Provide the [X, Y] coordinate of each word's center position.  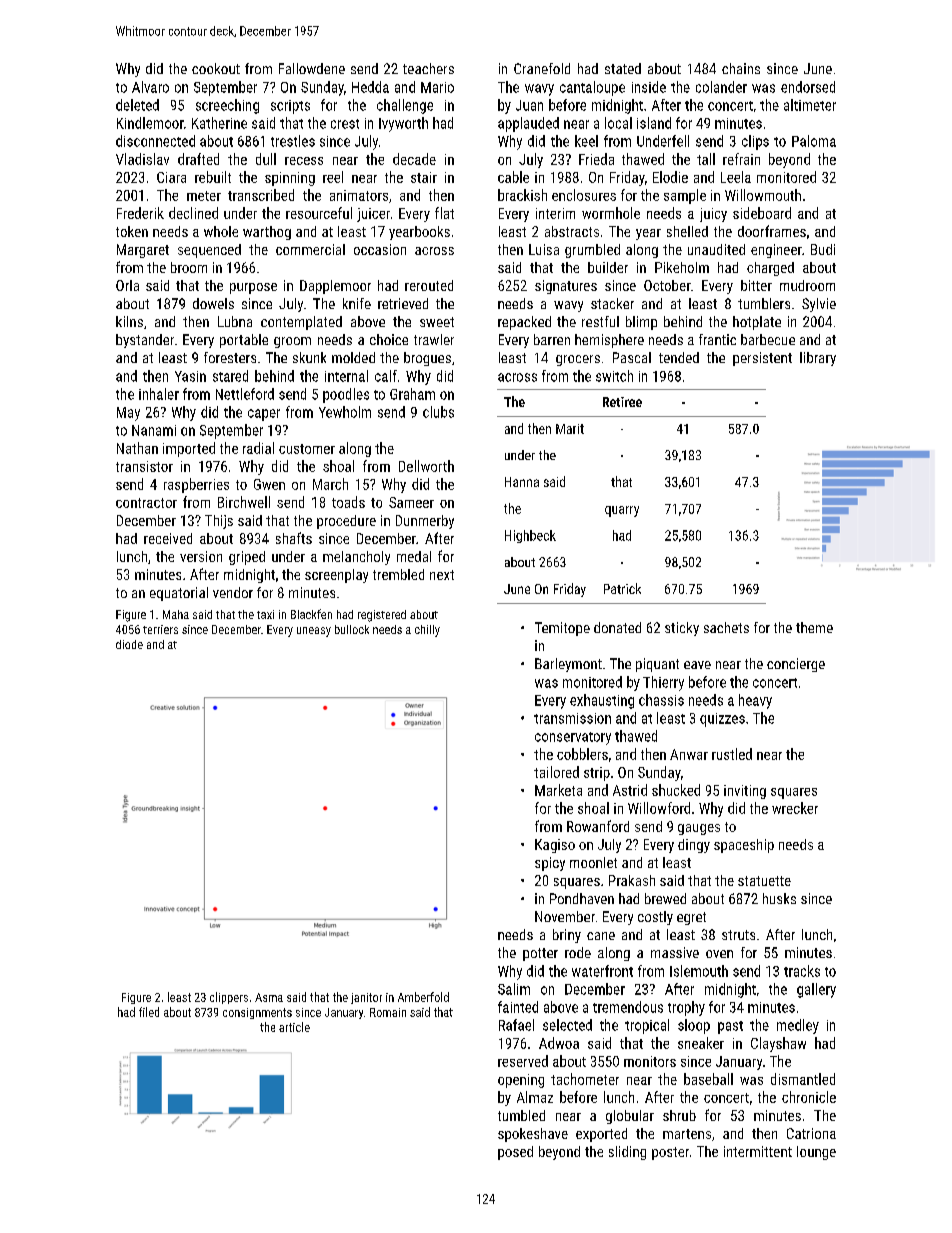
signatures [566, 287]
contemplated [301, 323]
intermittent [758, 1151]
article [294, 1027]
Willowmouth [763, 195]
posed [515, 1153]
